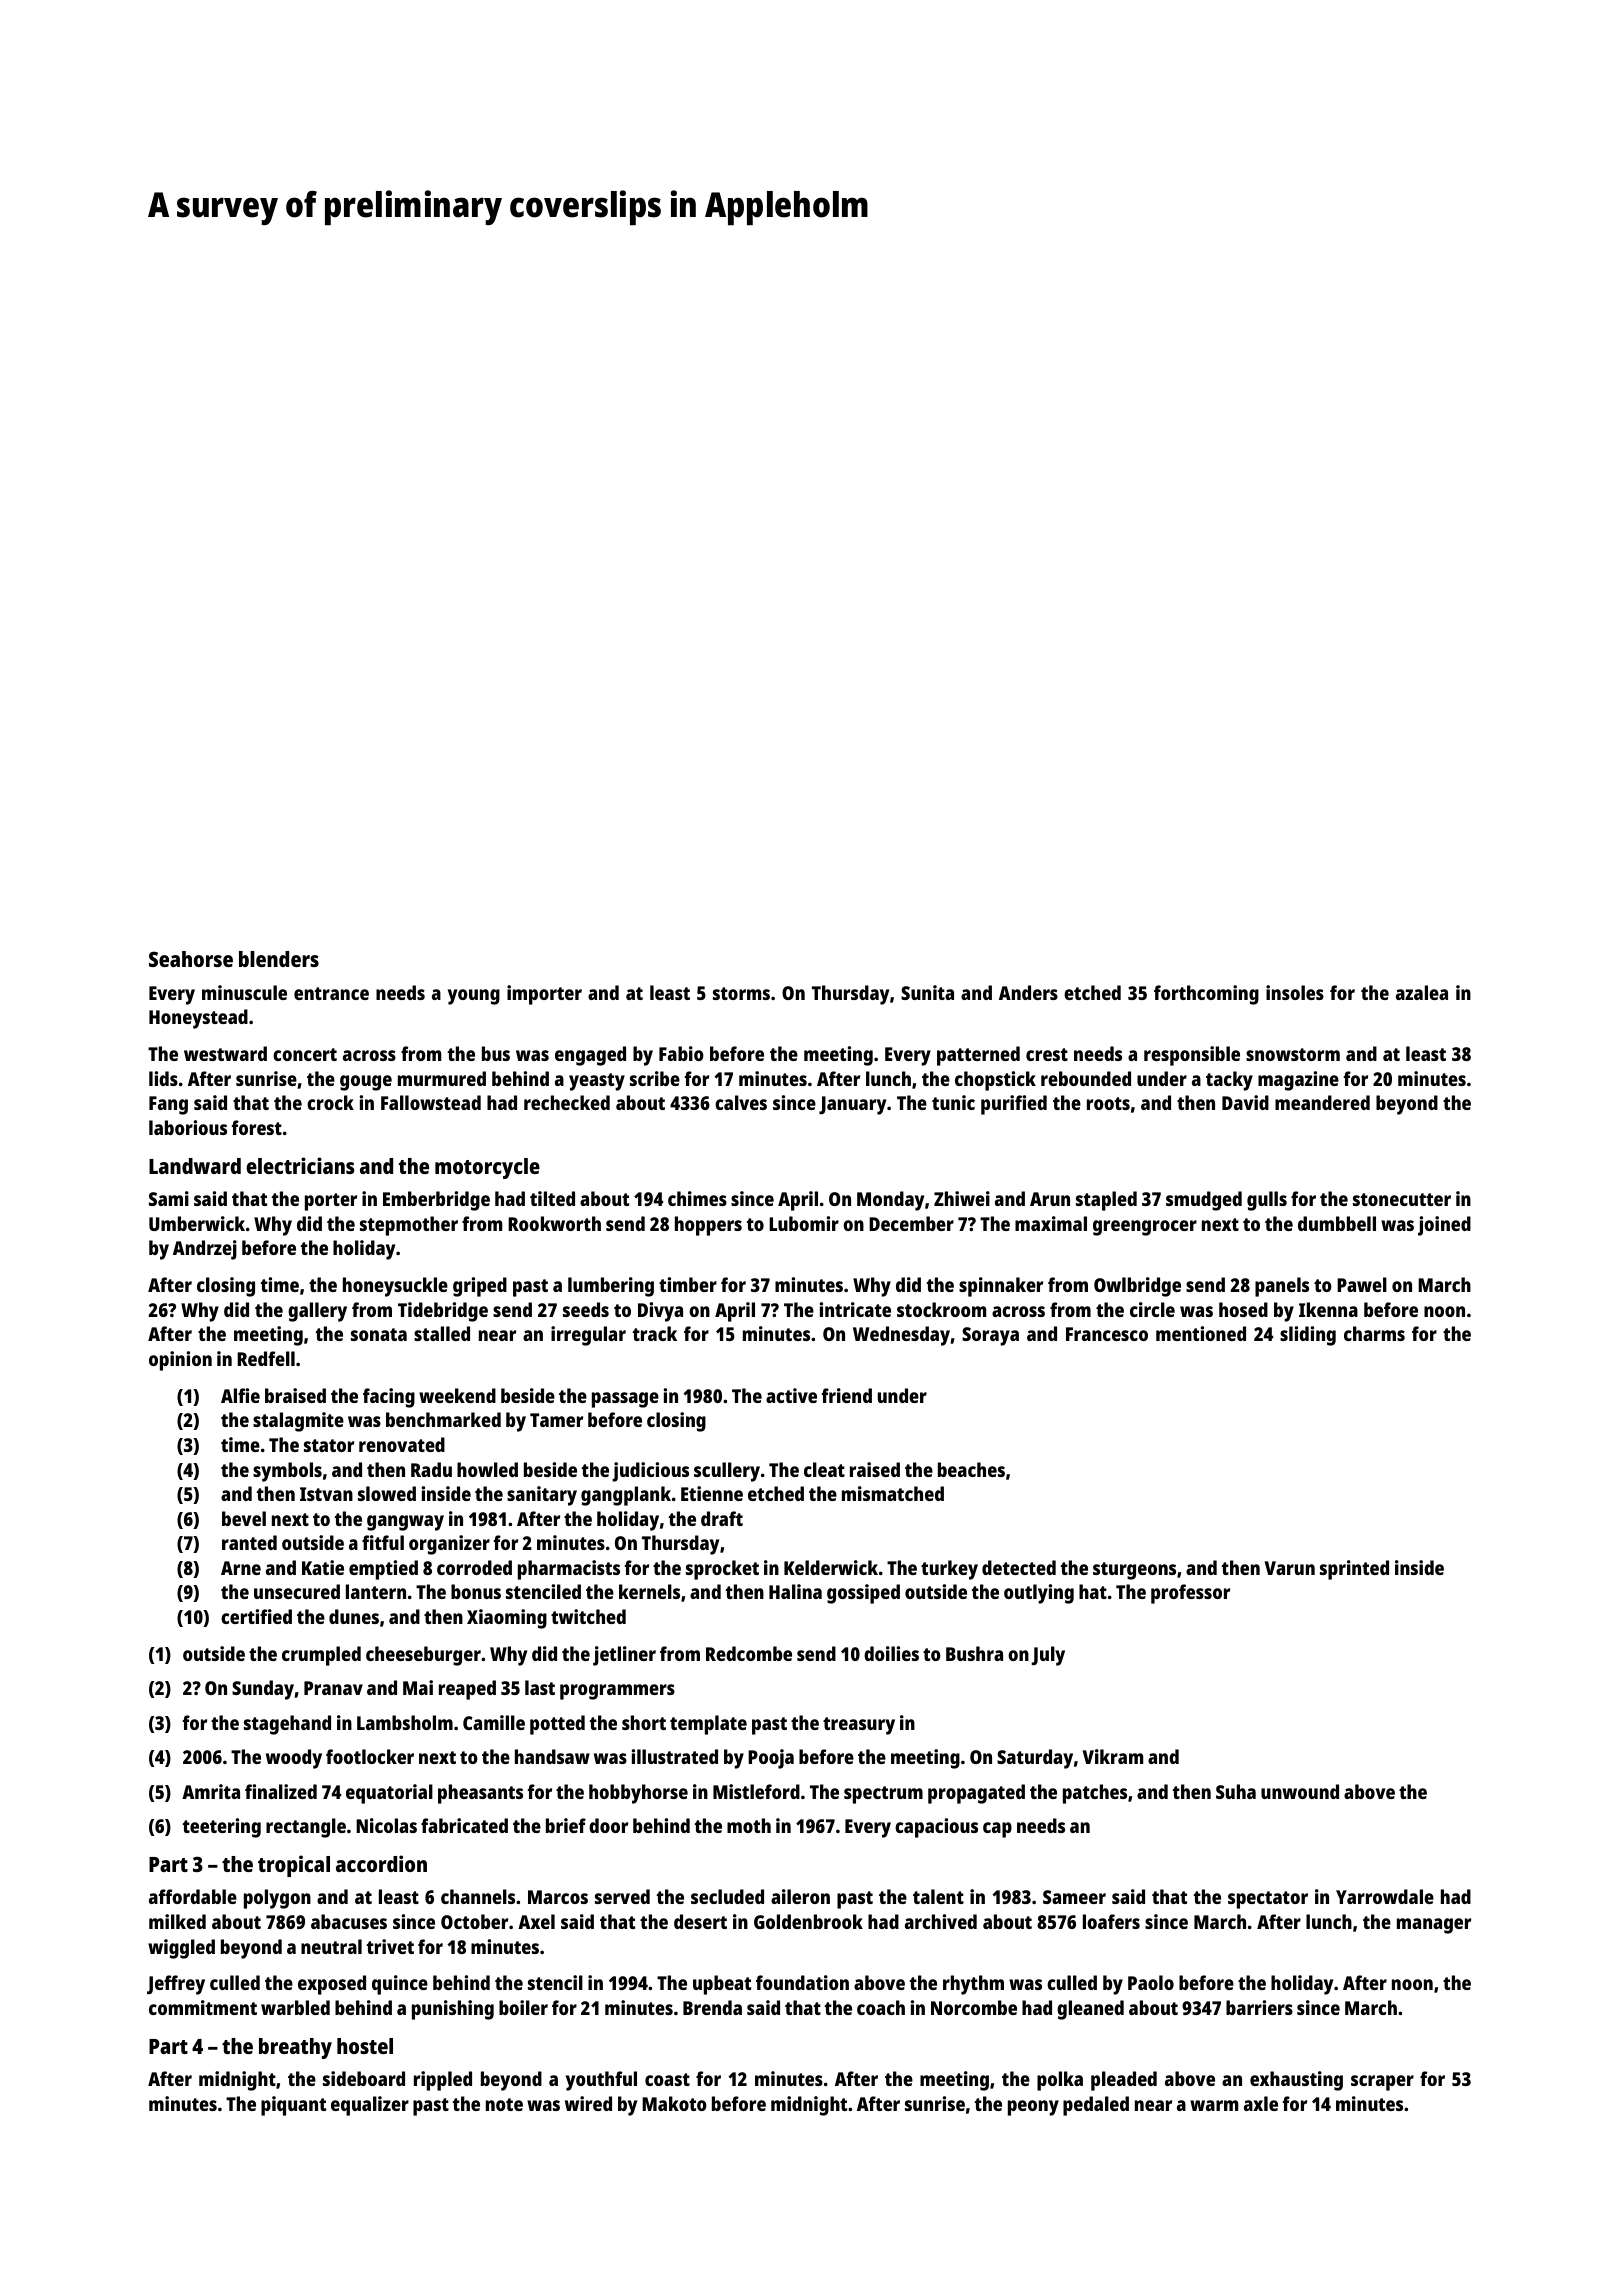 Image resolution: width=1620 pixels, height=2292 pixels. What do you see at coordinates (1112, 1756) in the screenshot?
I see `Vikram` at bounding box center [1112, 1756].
